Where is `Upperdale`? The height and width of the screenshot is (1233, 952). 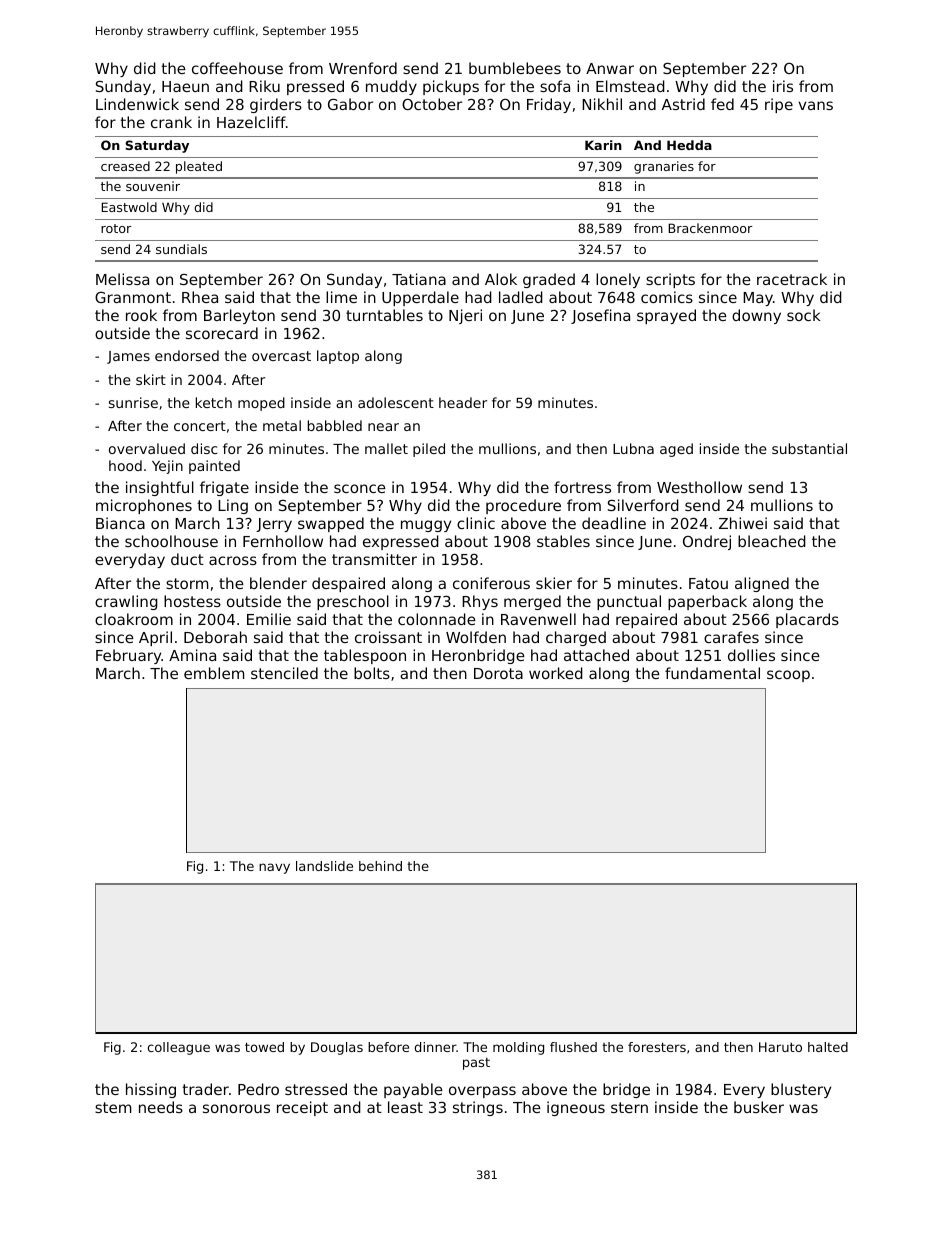 Upperdale is located at coordinates (420, 298).
